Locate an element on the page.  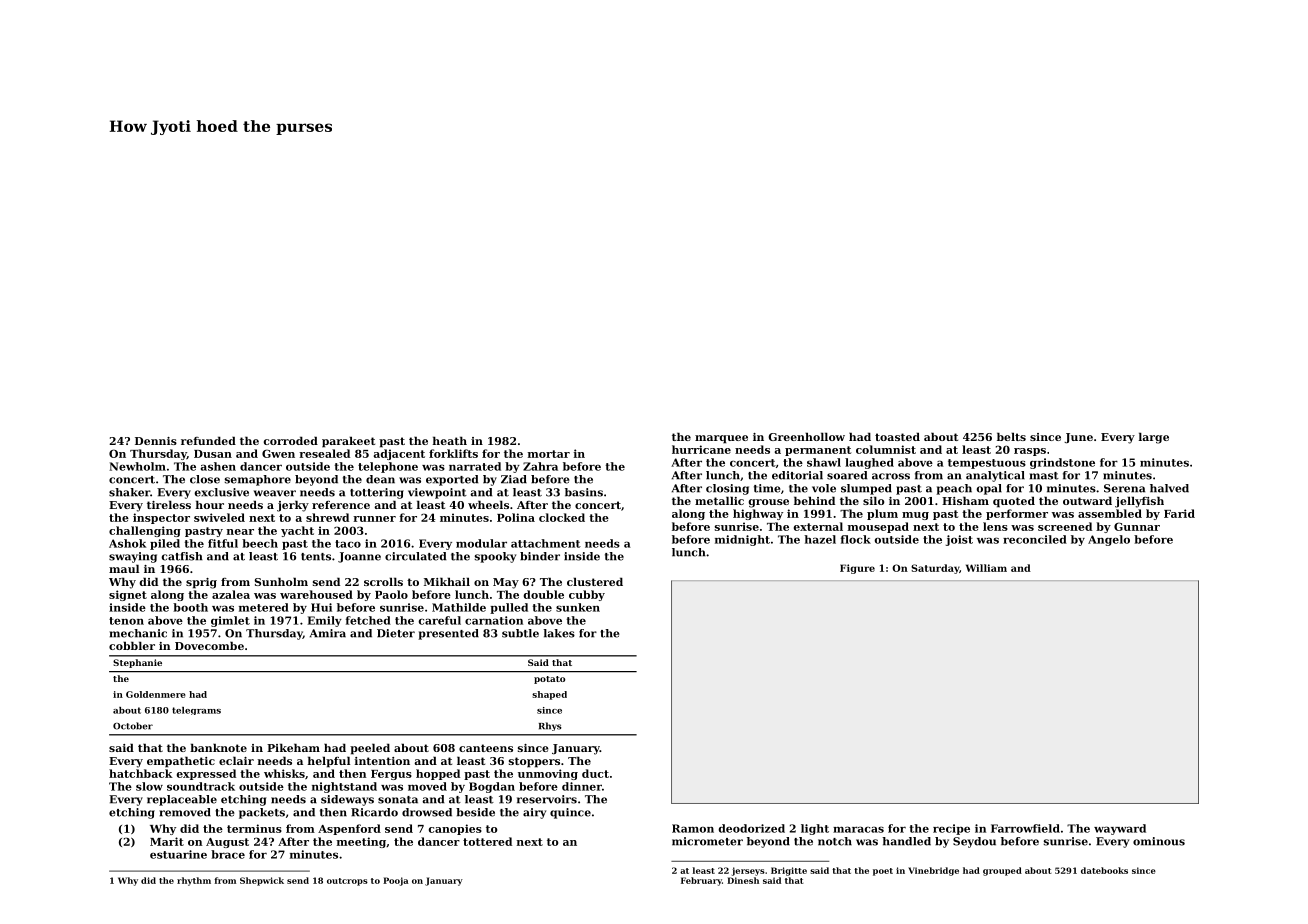
Hui is located at coordinates (321, 607).
